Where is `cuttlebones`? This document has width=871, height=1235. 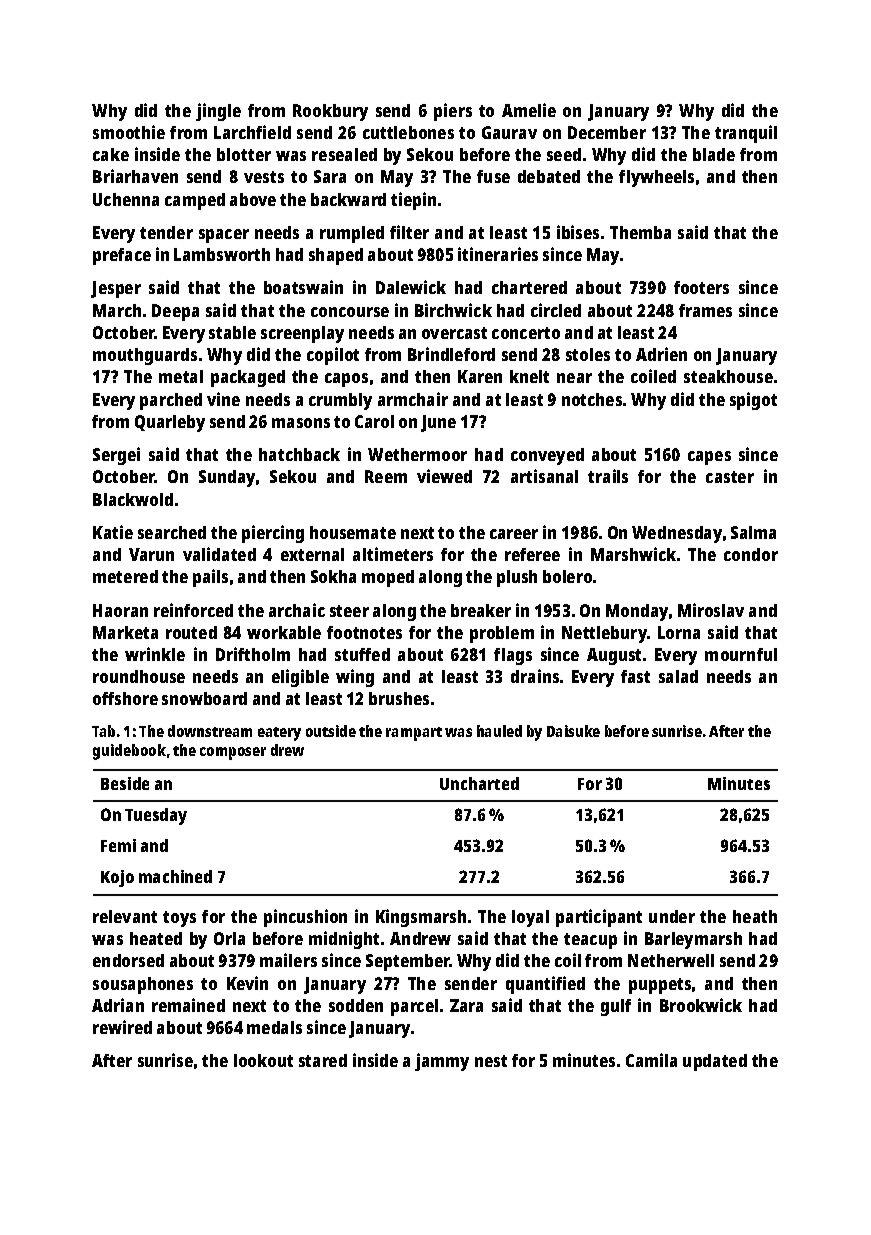 cuttlebones is located at coordinates (408, 132).
